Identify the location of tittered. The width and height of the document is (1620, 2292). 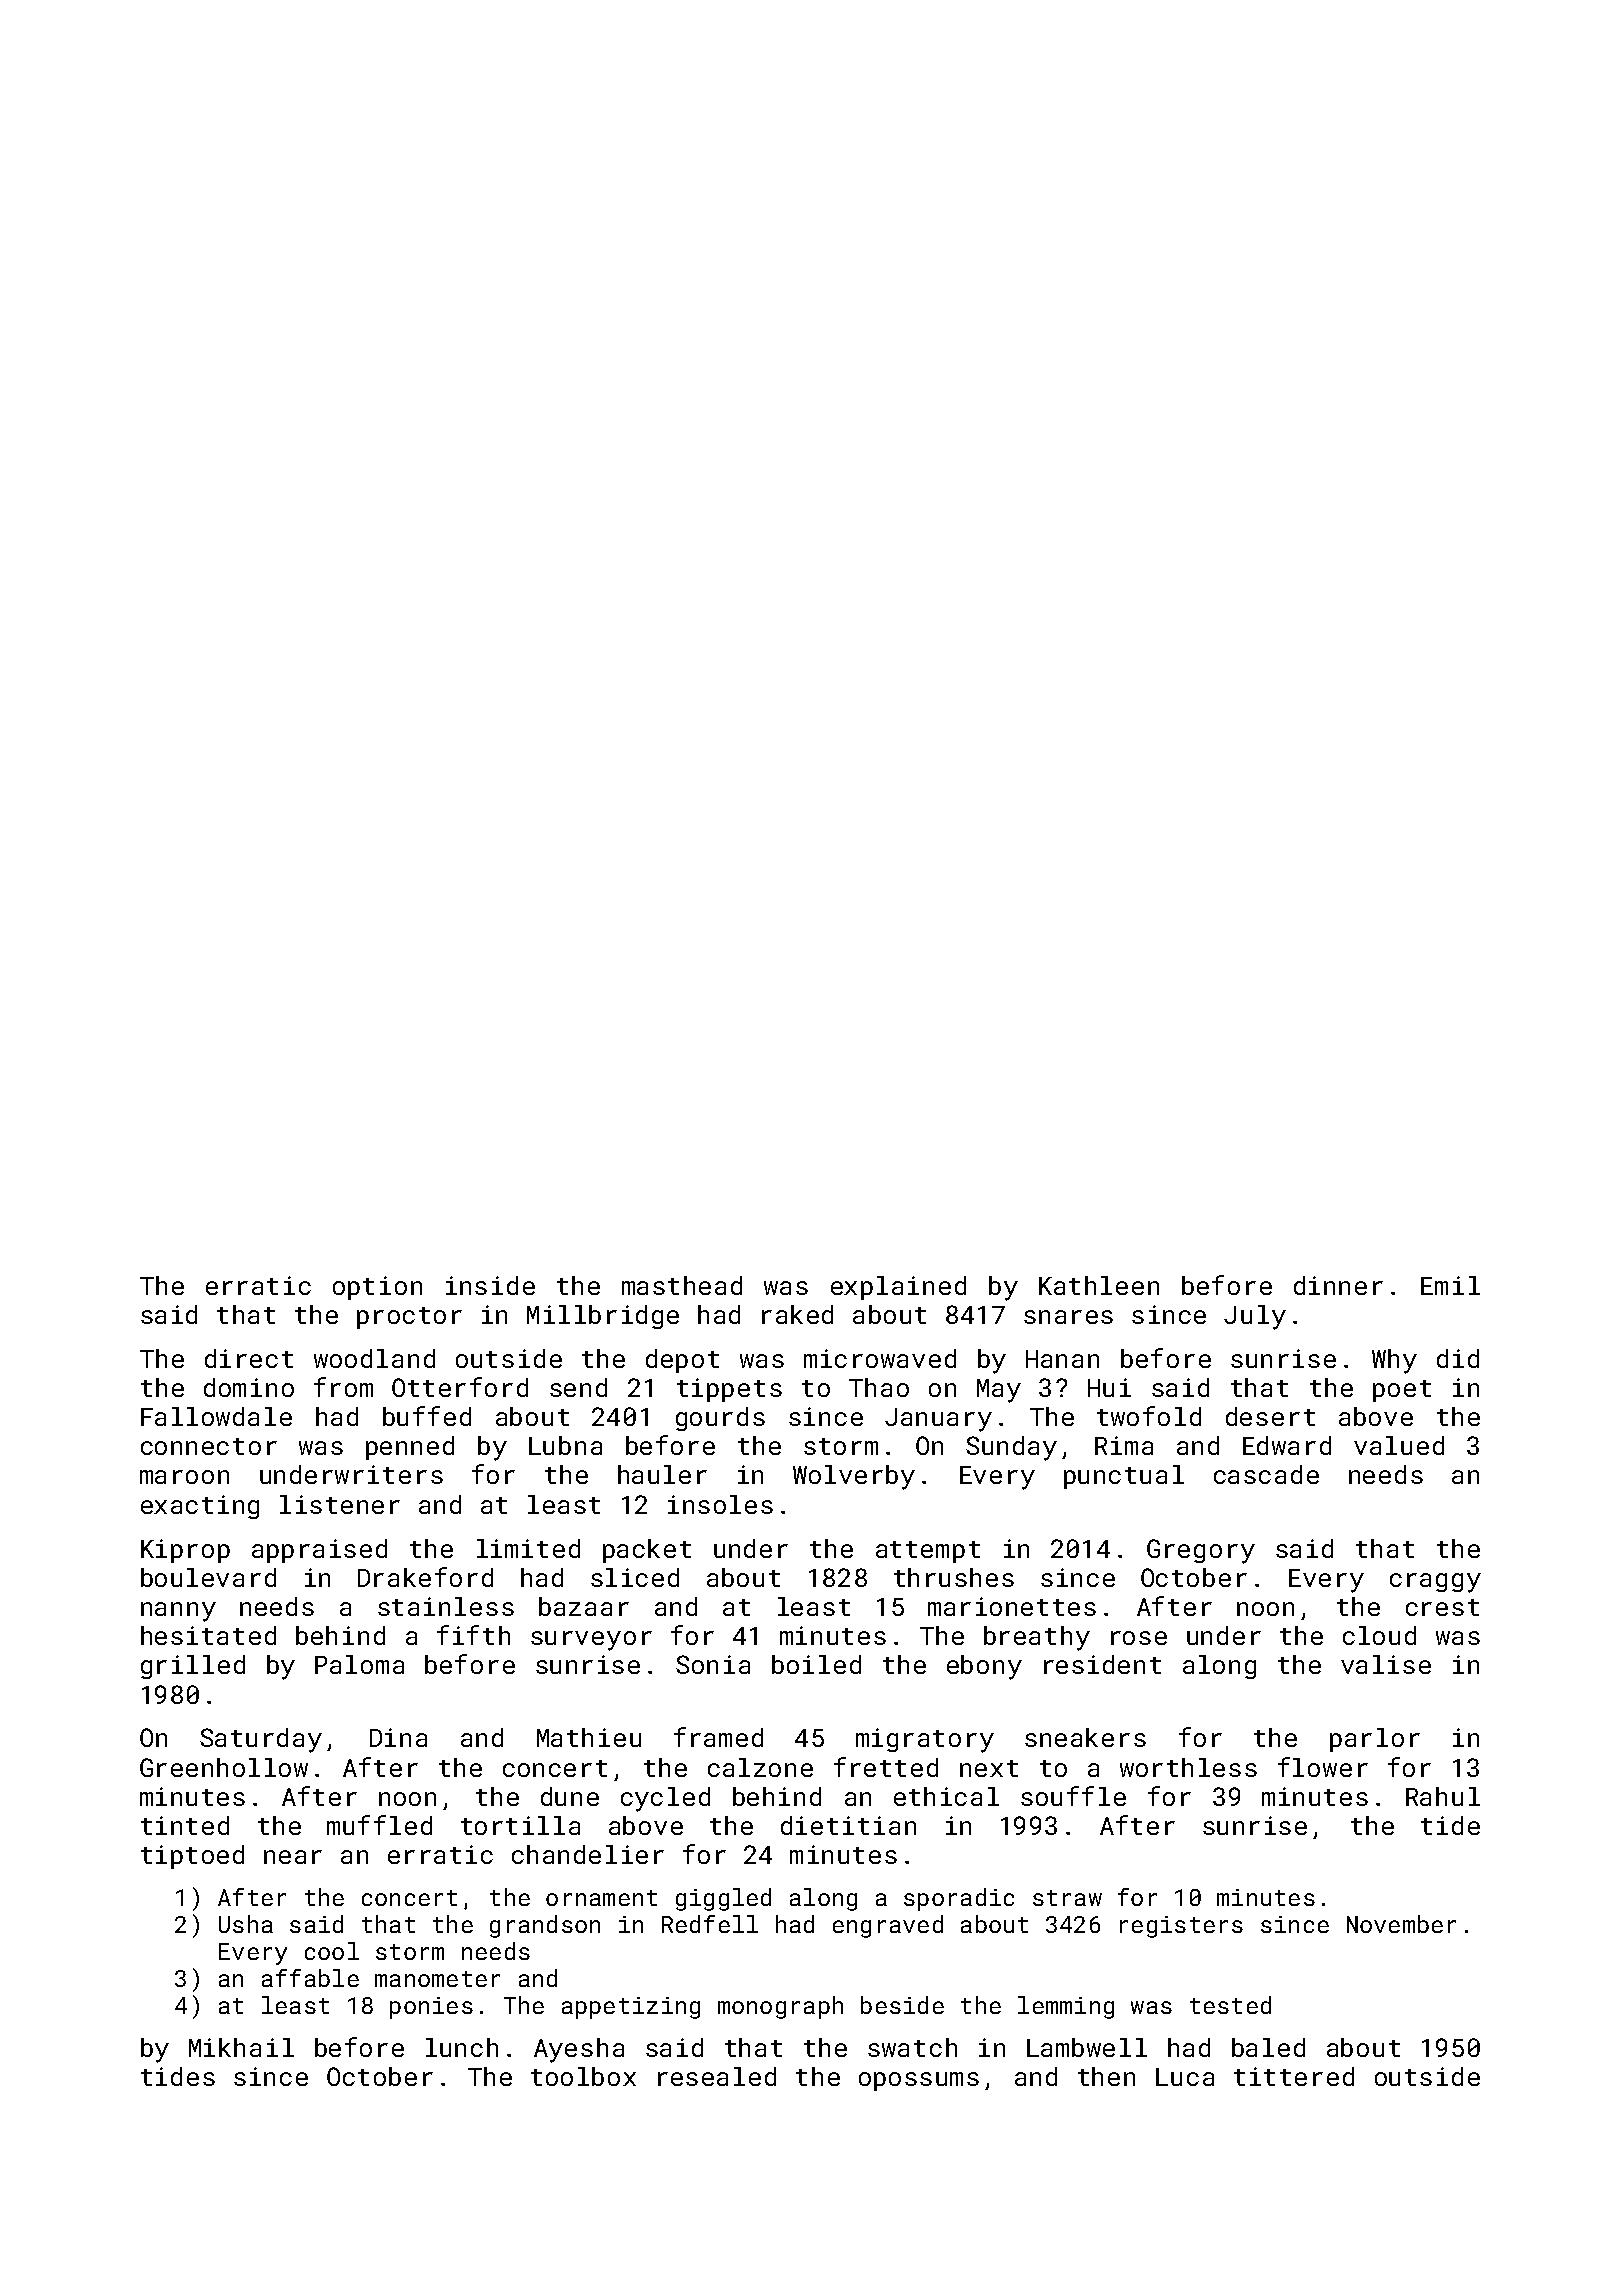
(1294, 2076).
